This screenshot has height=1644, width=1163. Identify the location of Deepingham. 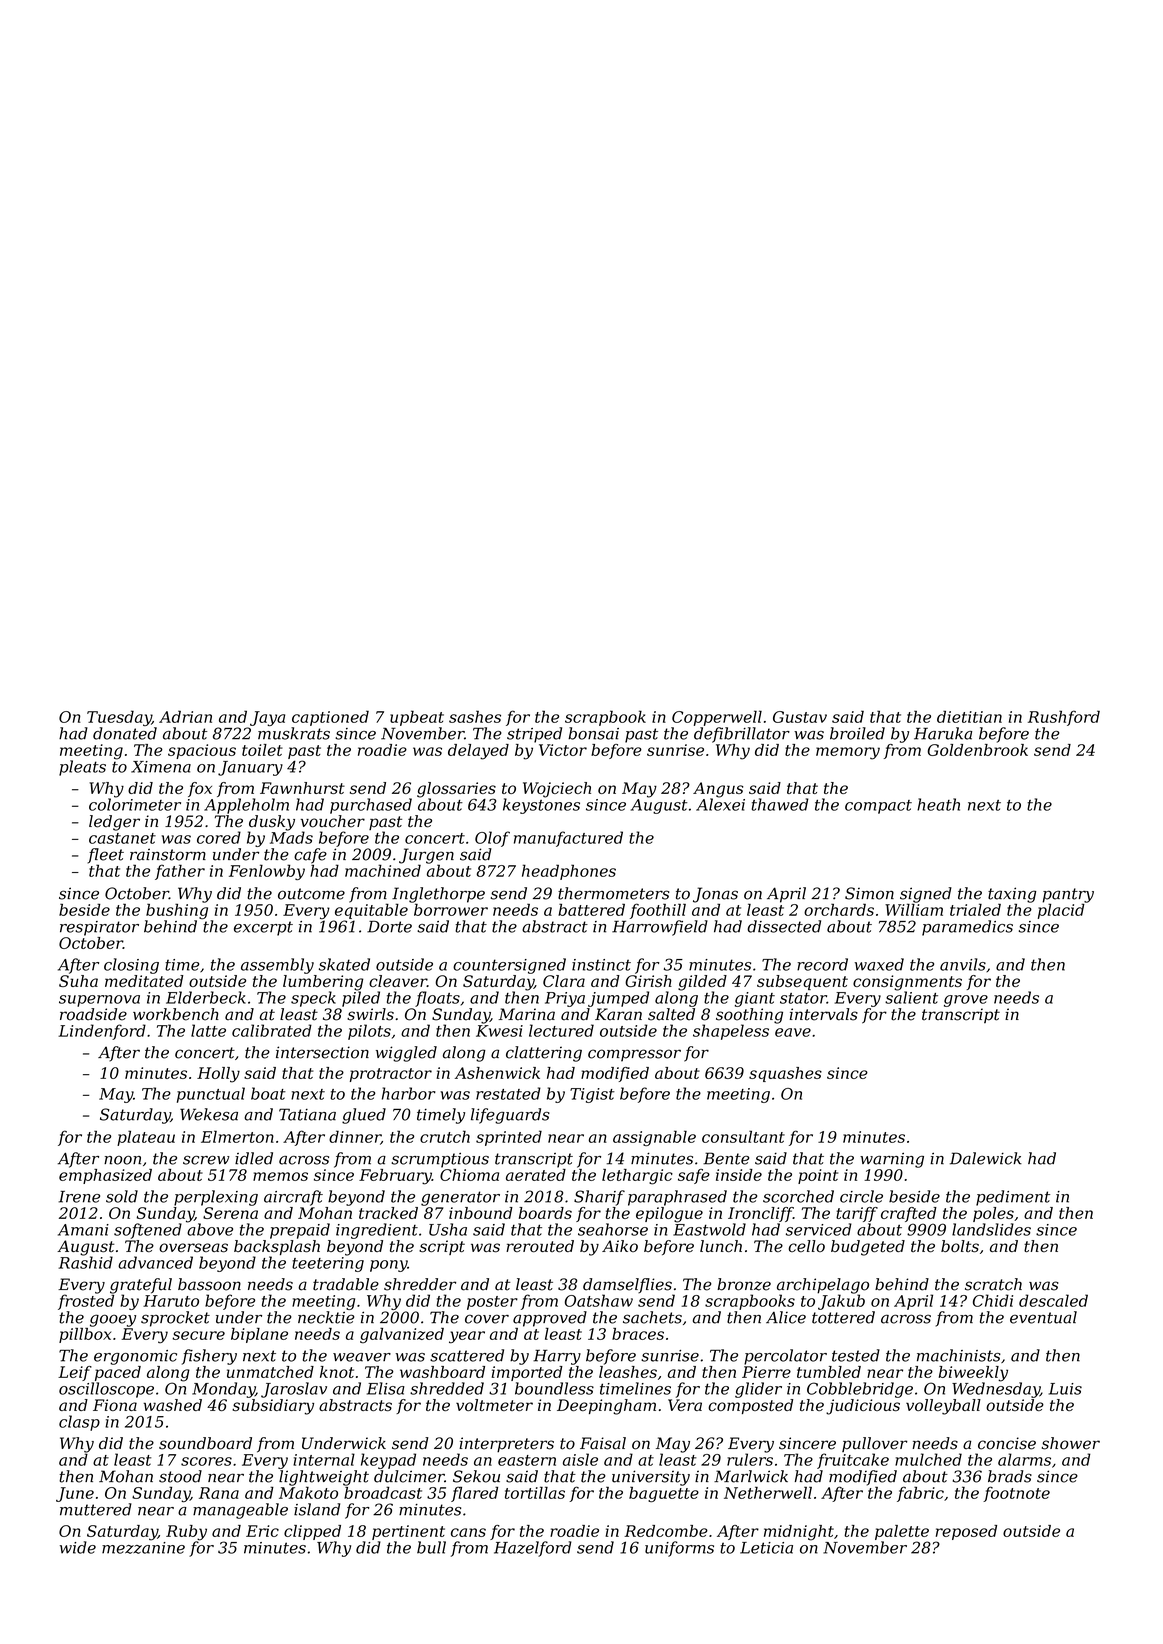
(606, 1407).
